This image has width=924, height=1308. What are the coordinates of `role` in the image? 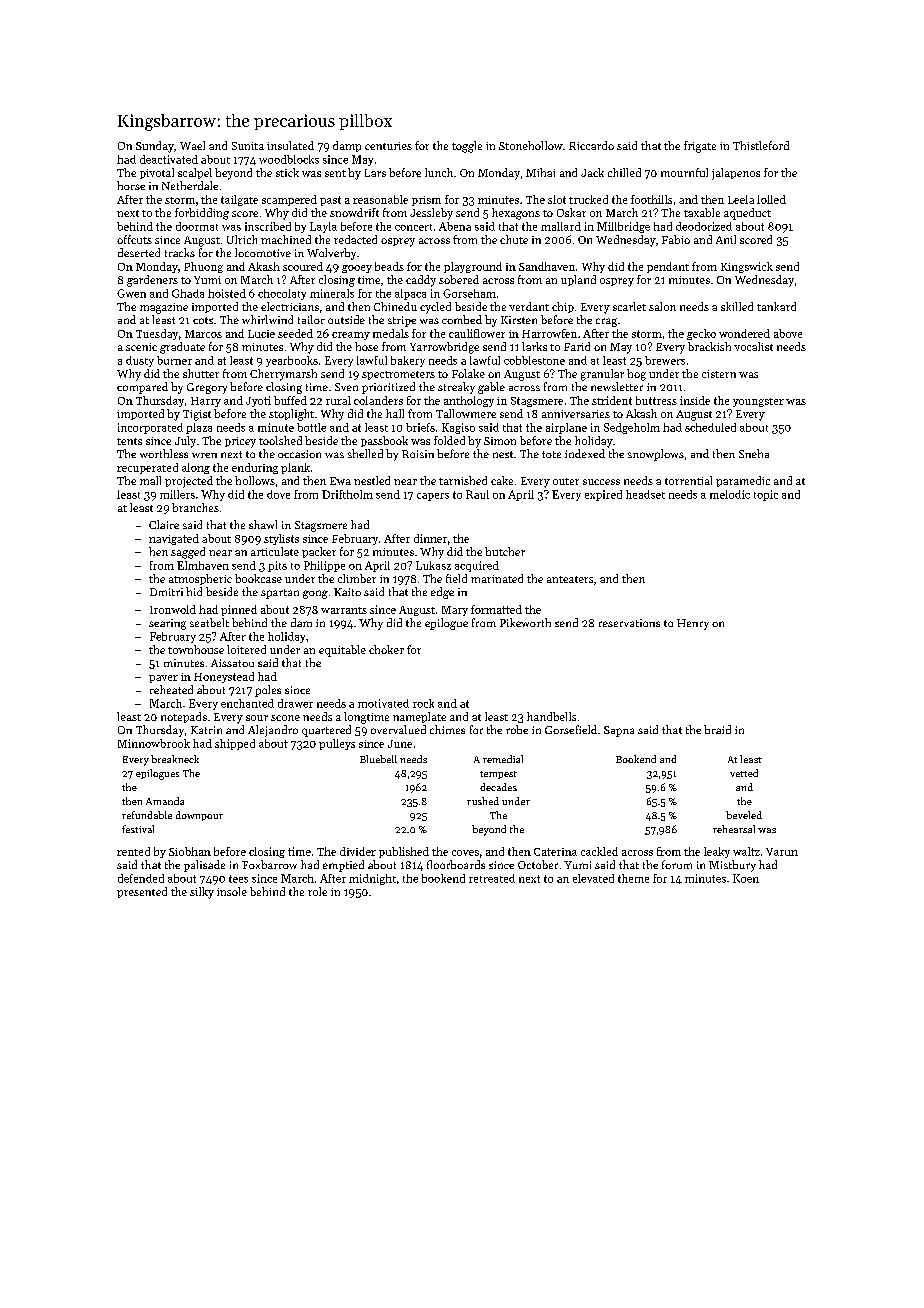 It's located at (317, 891).
